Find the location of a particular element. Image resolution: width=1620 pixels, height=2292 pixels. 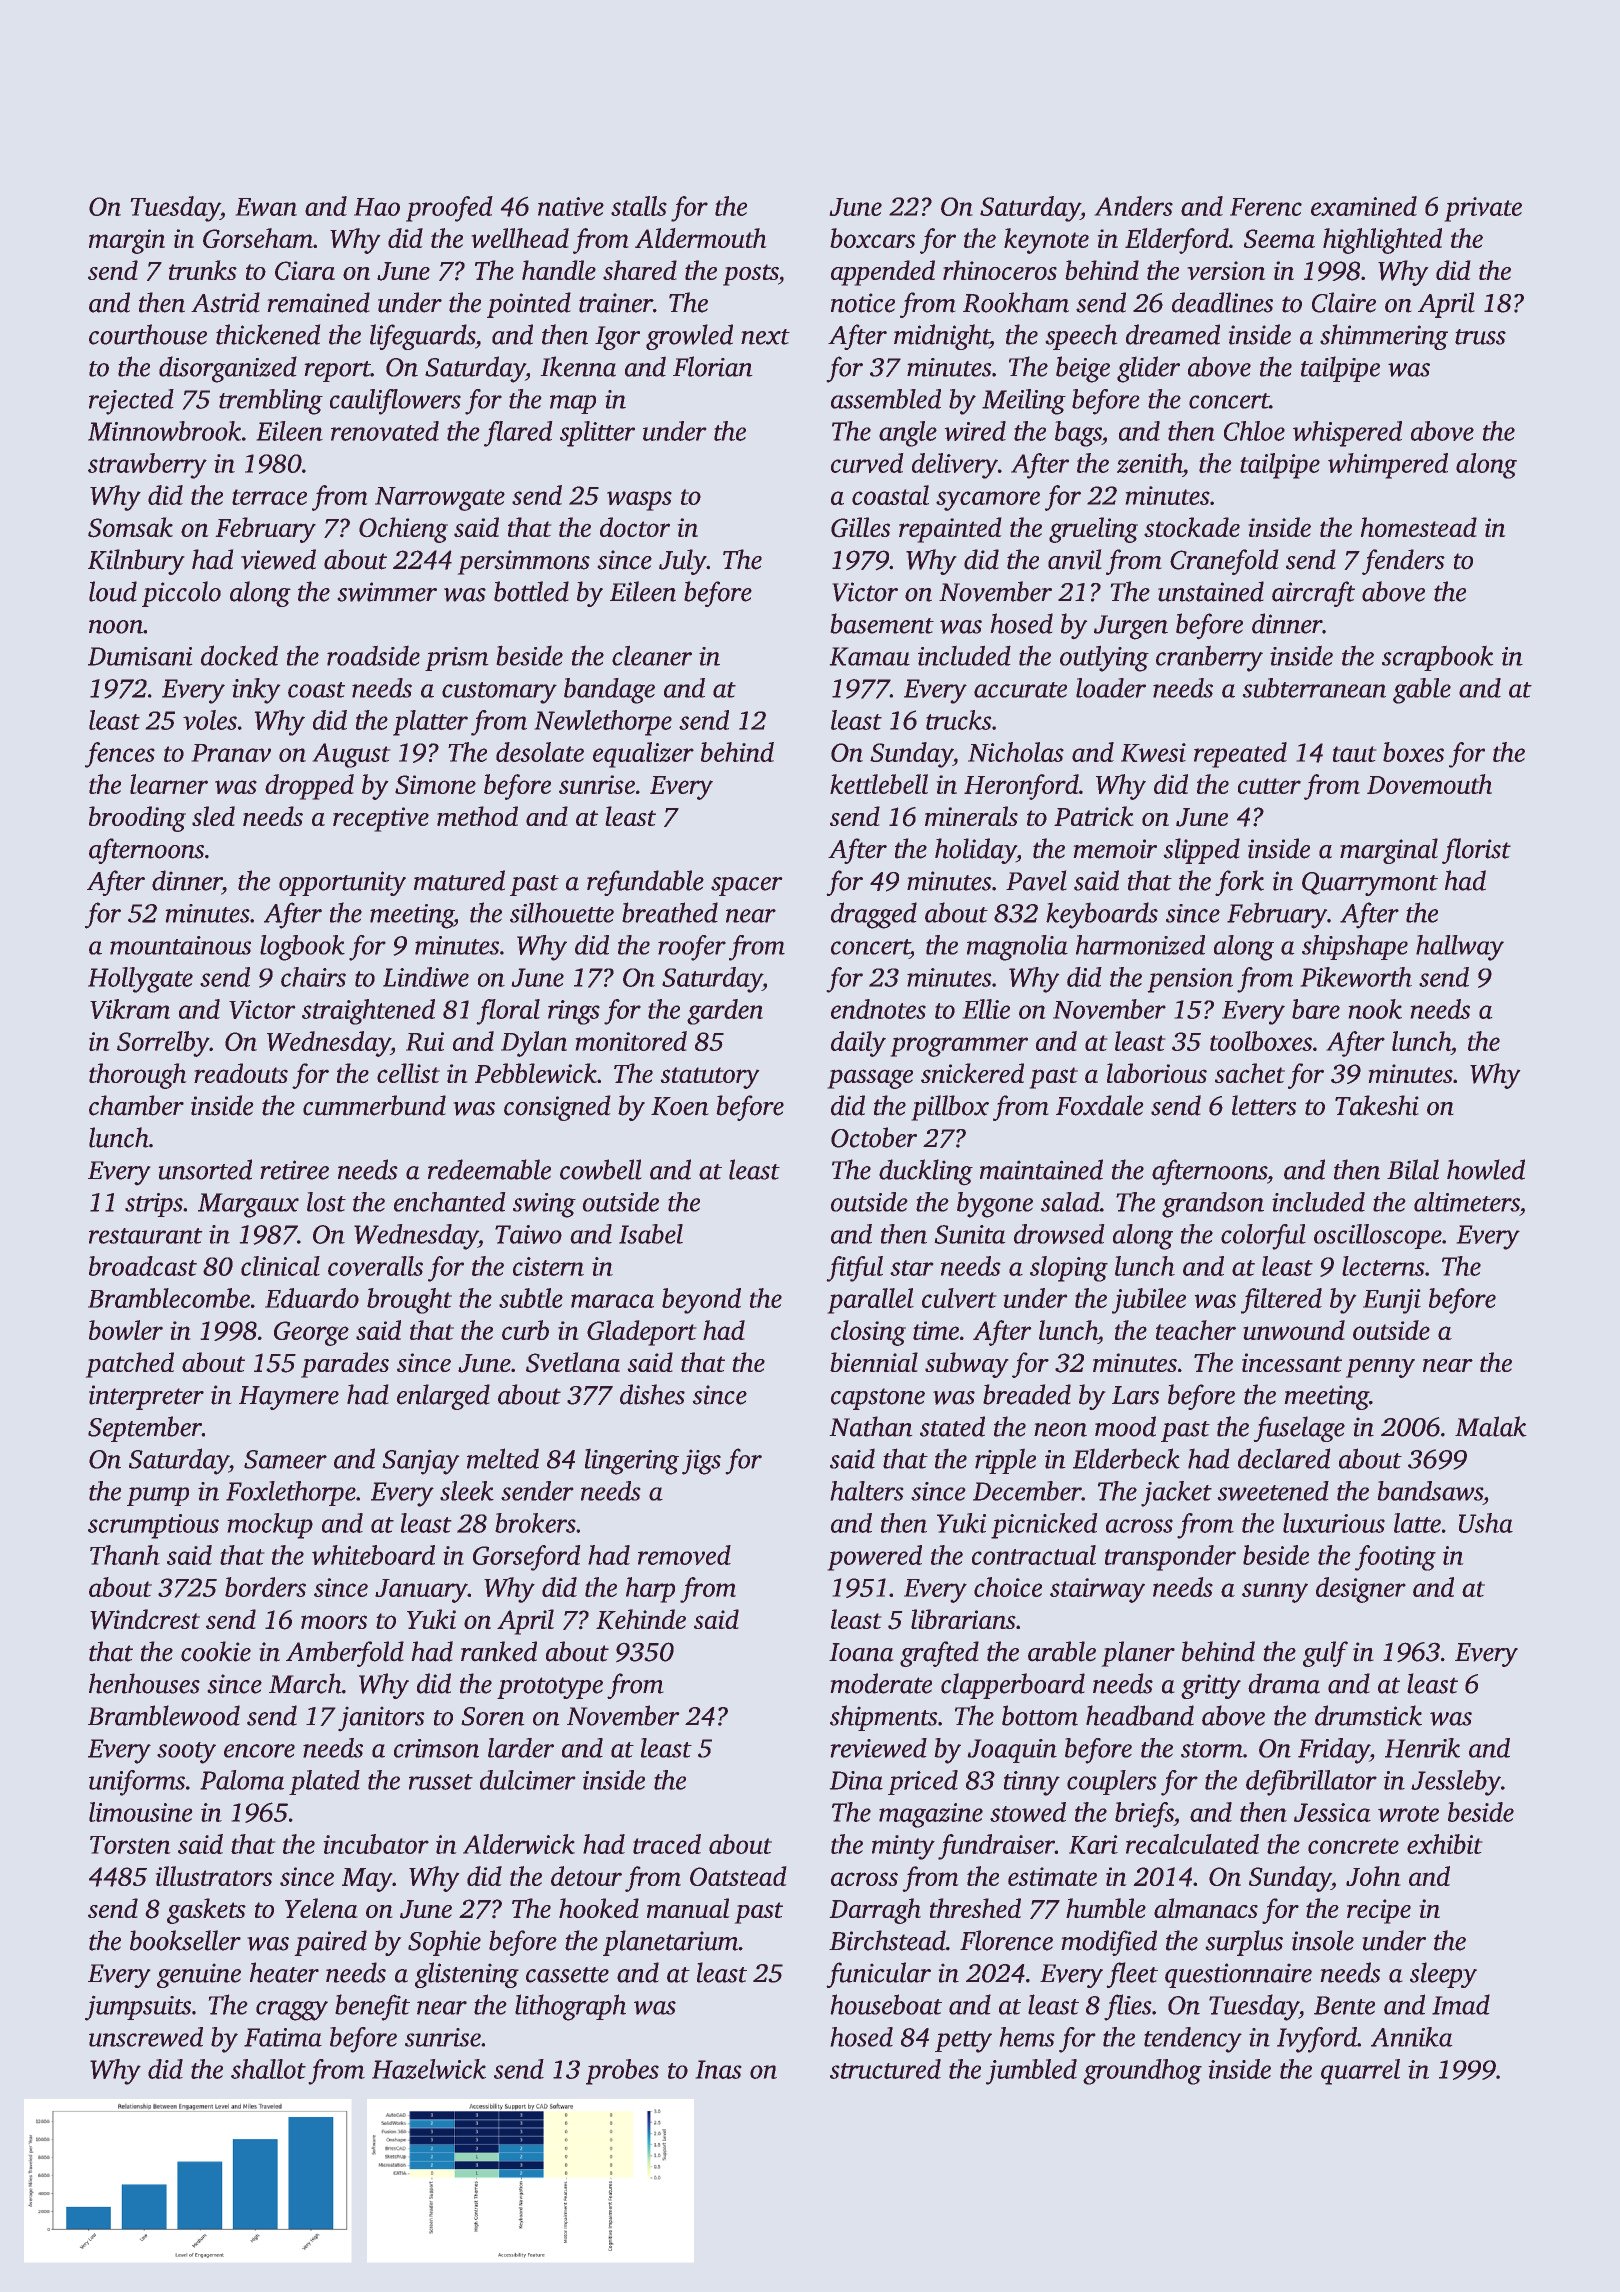

Ewan is located at coordinates (266, 207).
